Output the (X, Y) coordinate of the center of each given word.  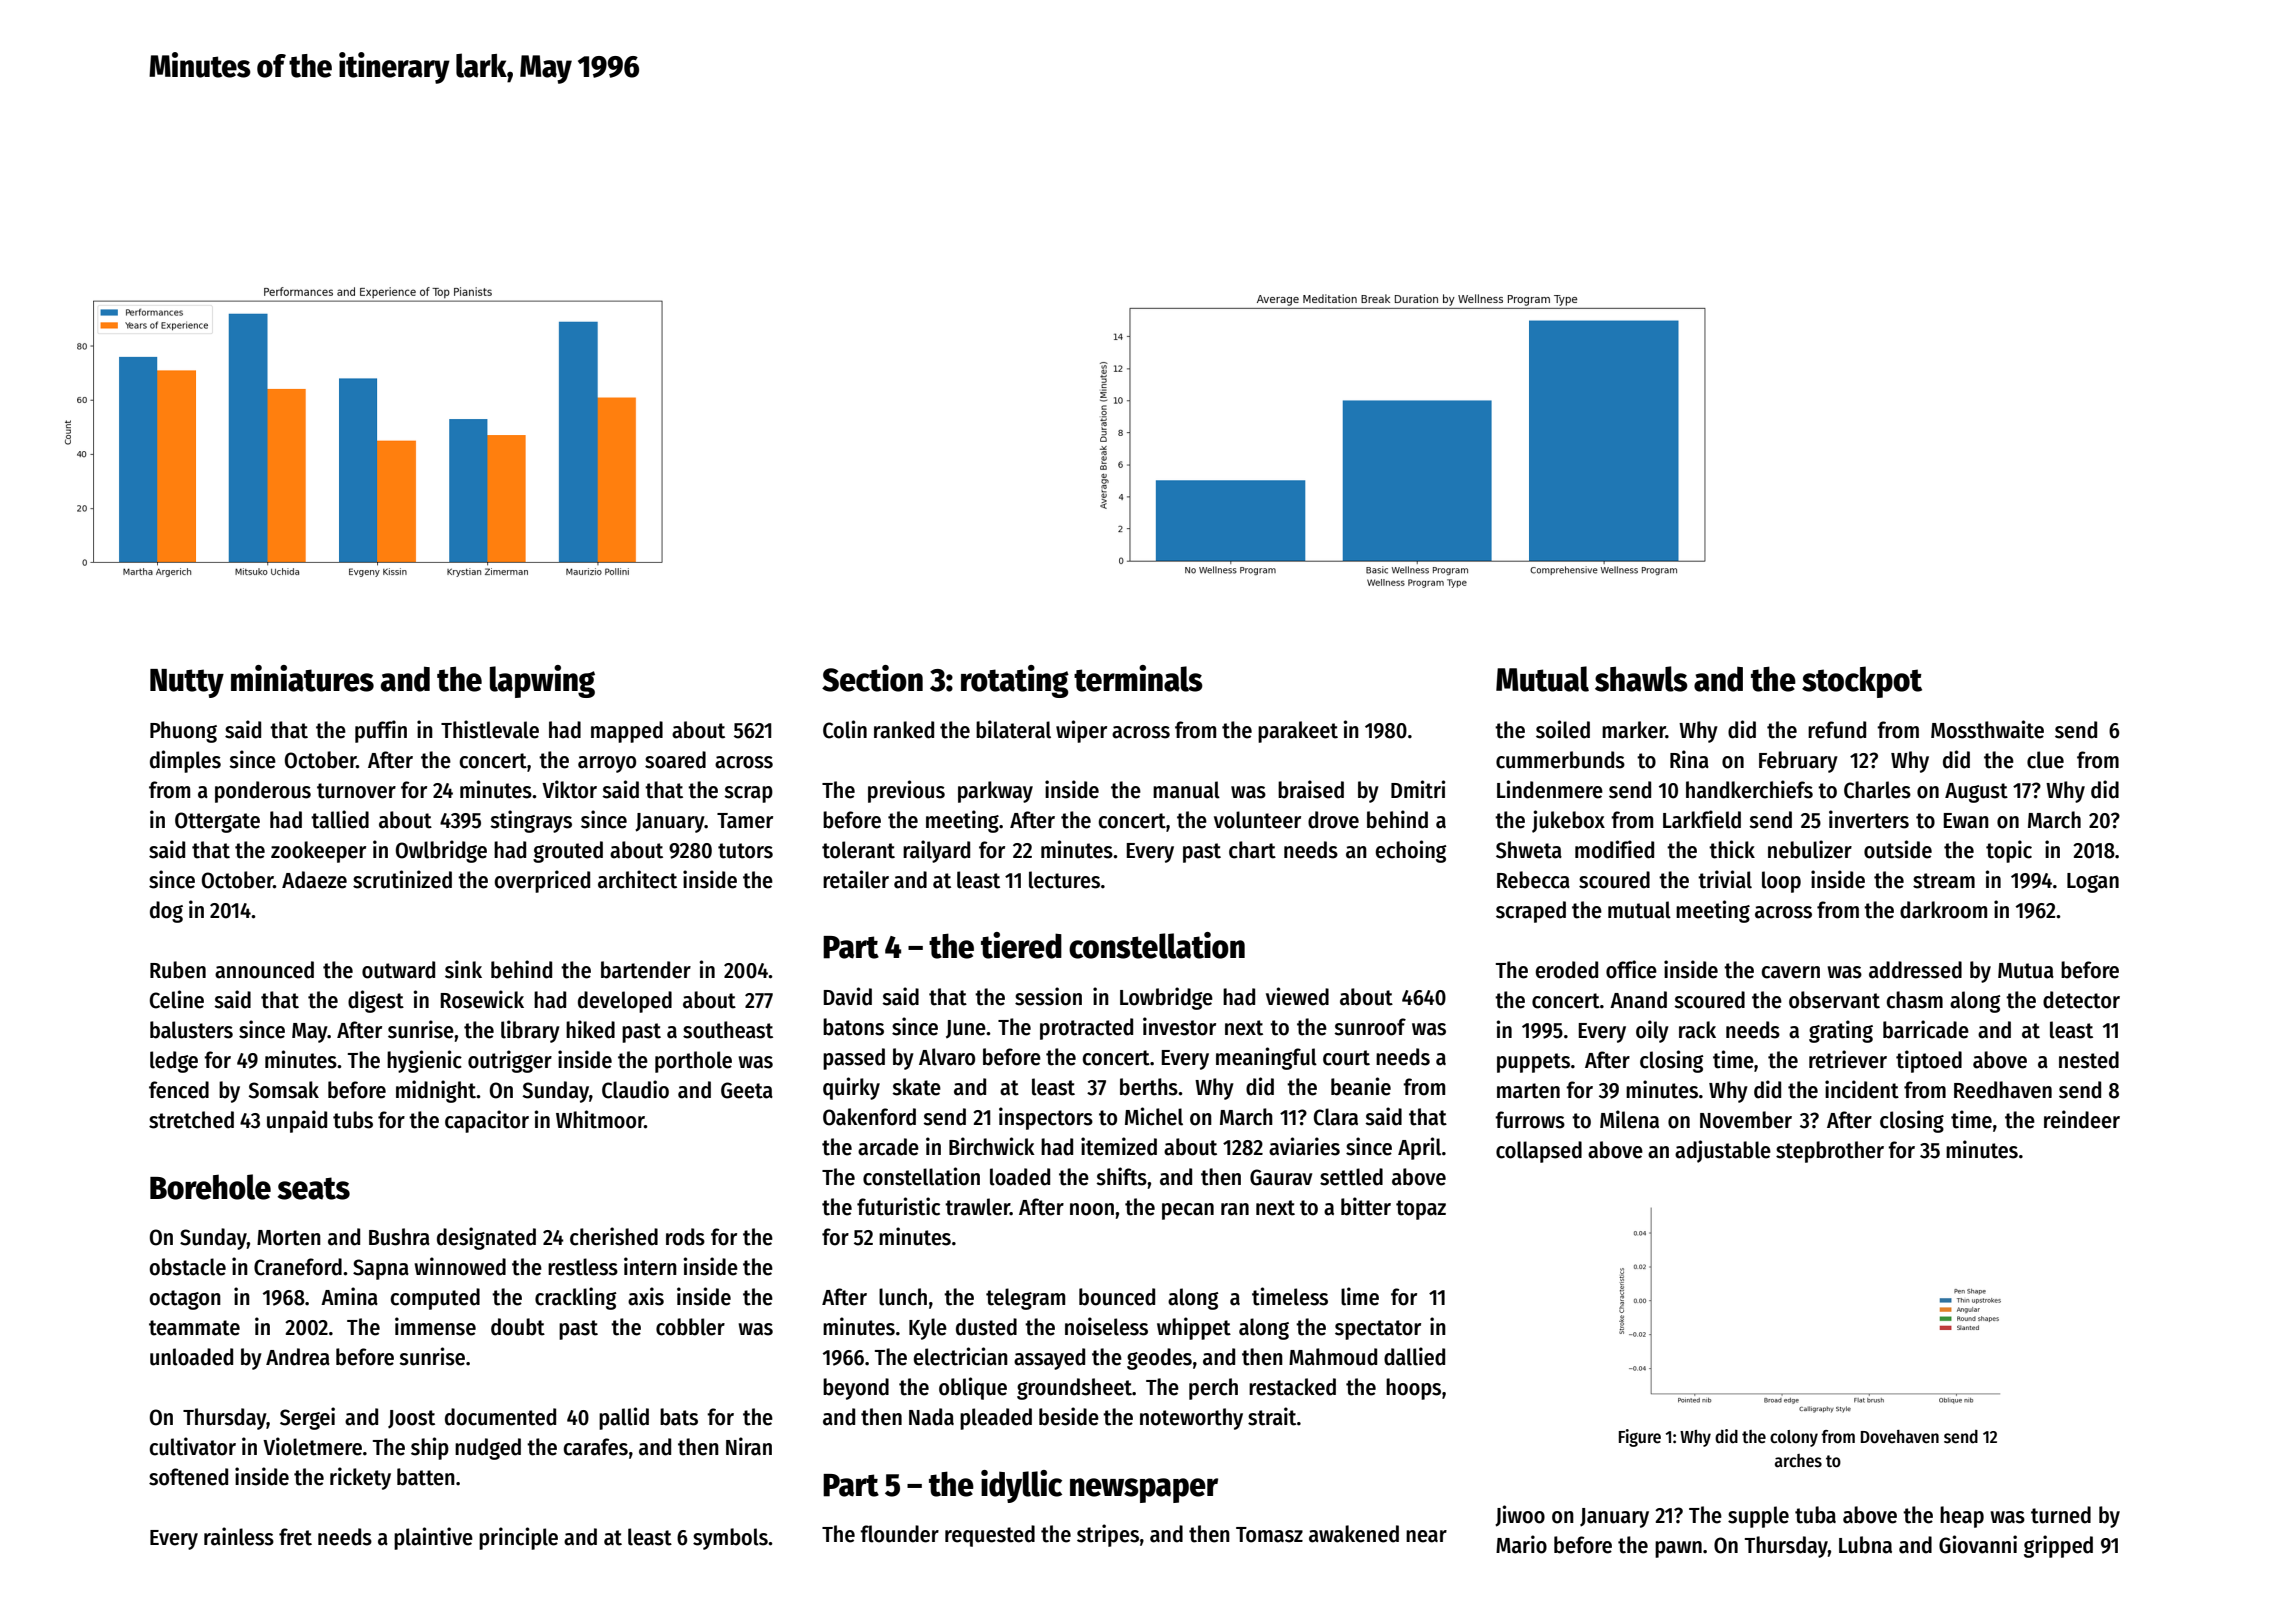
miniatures (302, 678)
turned (2061, 1515)
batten (426, 1477)
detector (2081, 1000)
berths (1149, 1087)
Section (872, 678)
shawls (1641, 679)
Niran (749, 1446)
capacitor (487, 1121)
